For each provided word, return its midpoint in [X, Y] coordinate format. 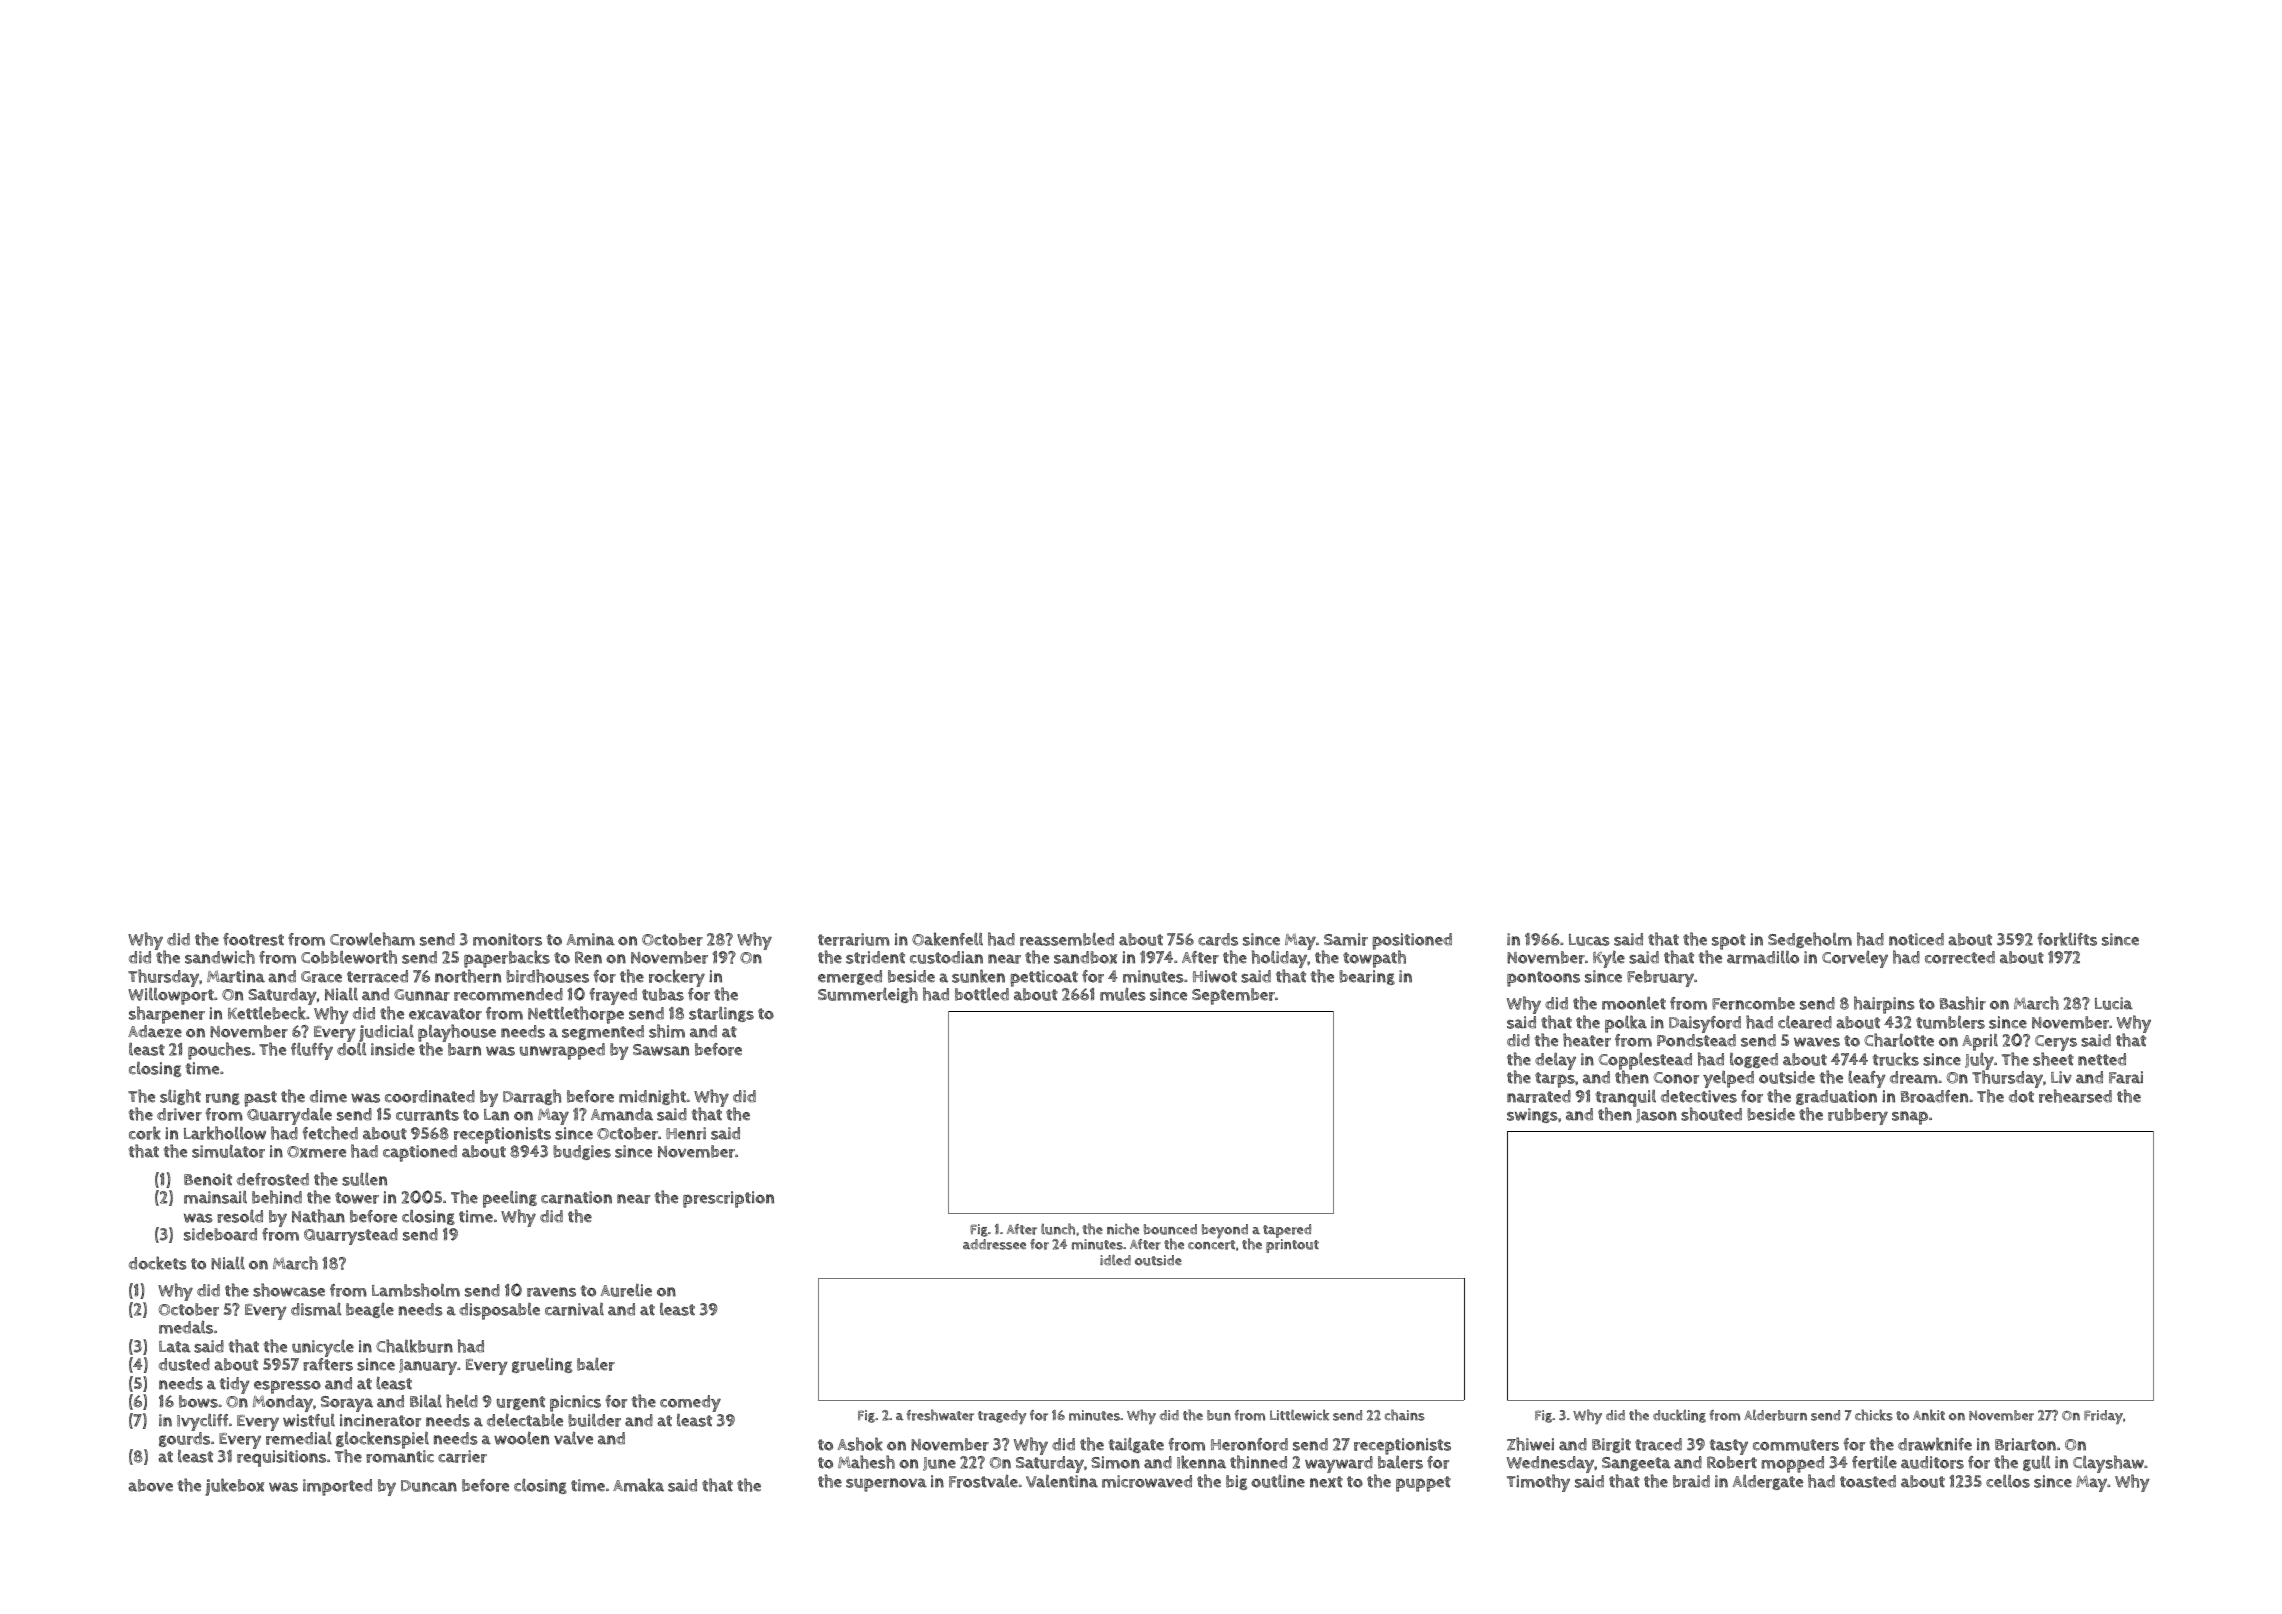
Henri [686, 1133]
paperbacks [507, 959]
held [462, 1401]
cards [1218, 939]
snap [1910, 1118]
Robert [1732, 1462]
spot [1729, 942]
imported [337, 1487]
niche [1123, 1229]
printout [1292, 1246]
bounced [1170, 1229]
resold [240, 1216]
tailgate [1136, 1445]
